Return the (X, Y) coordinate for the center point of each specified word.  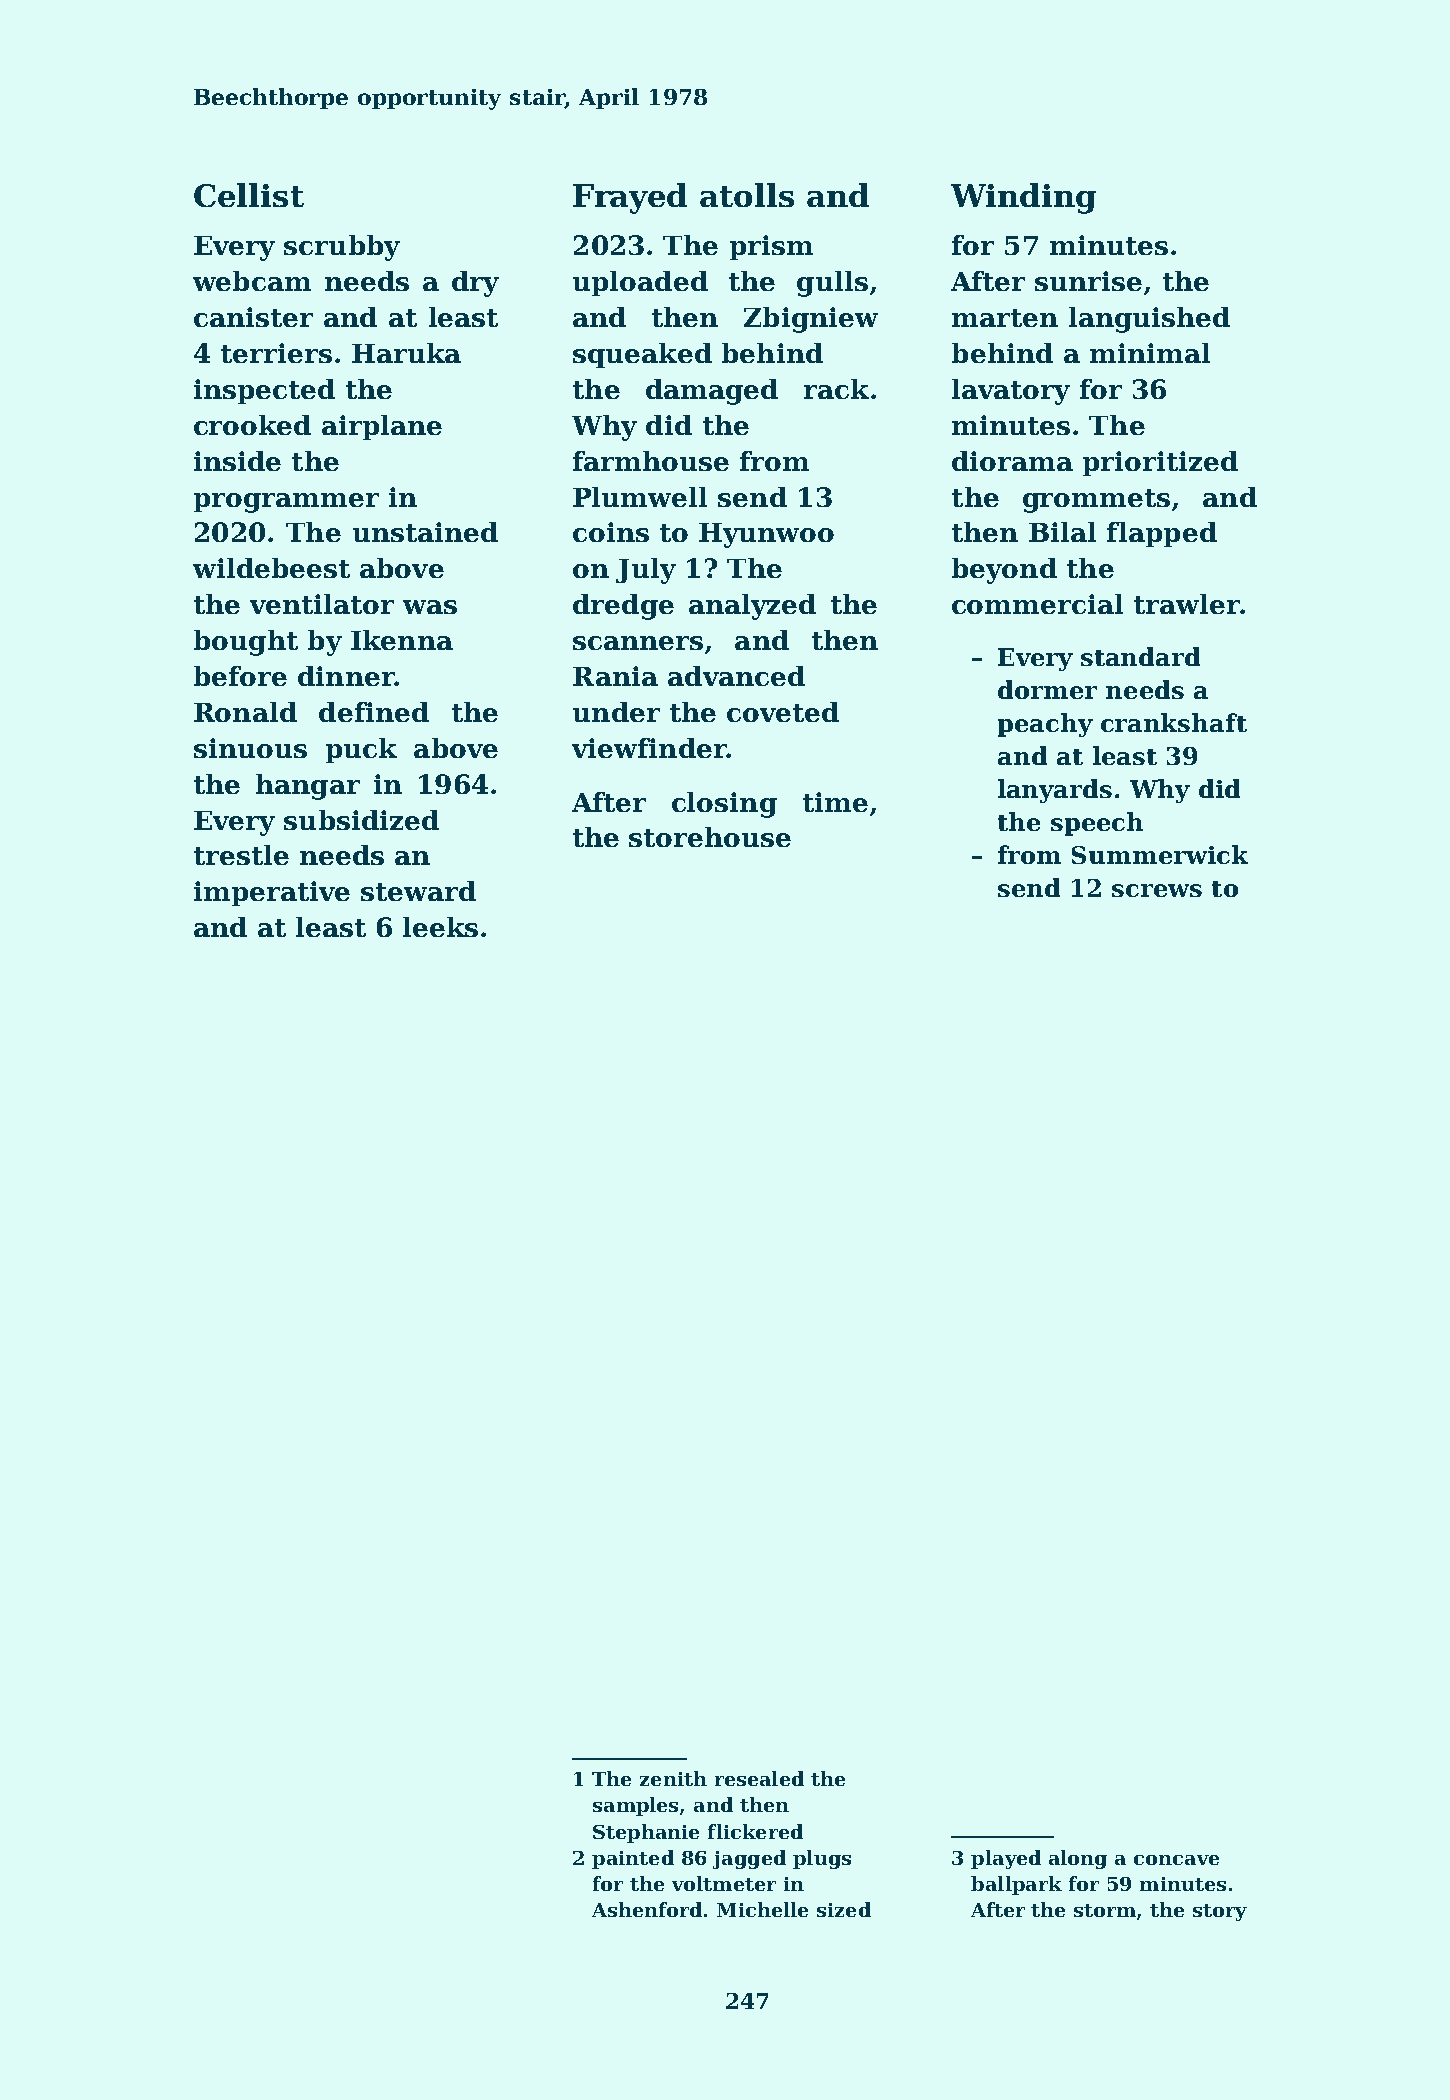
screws (1157, 890)
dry (475, 284)
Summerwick (1160, 854)
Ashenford (647, 1909)
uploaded (640, 283)
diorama (1012, 461)
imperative (272, 893)
